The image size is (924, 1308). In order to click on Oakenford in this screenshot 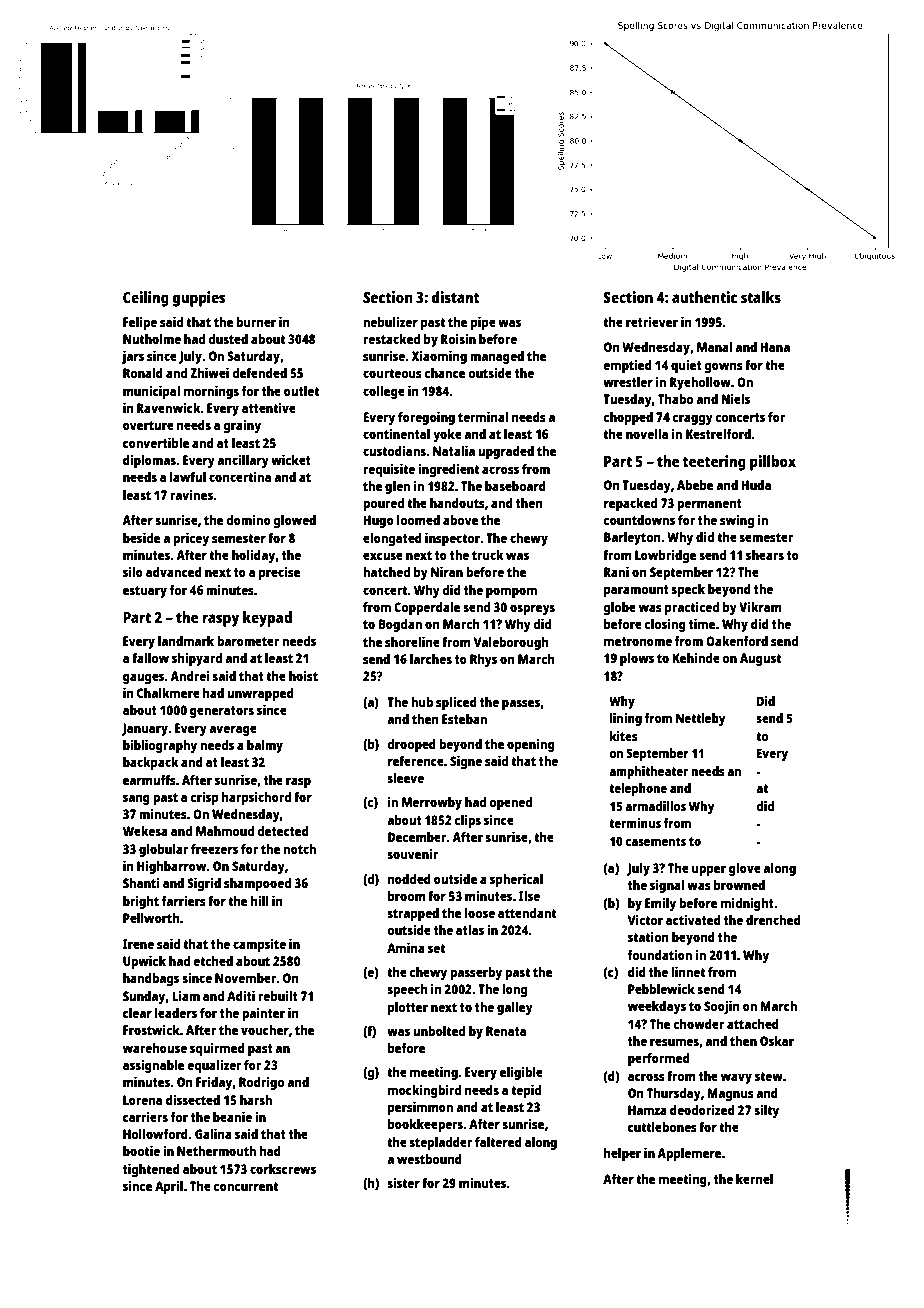, I will do `click(737, 641)`.
